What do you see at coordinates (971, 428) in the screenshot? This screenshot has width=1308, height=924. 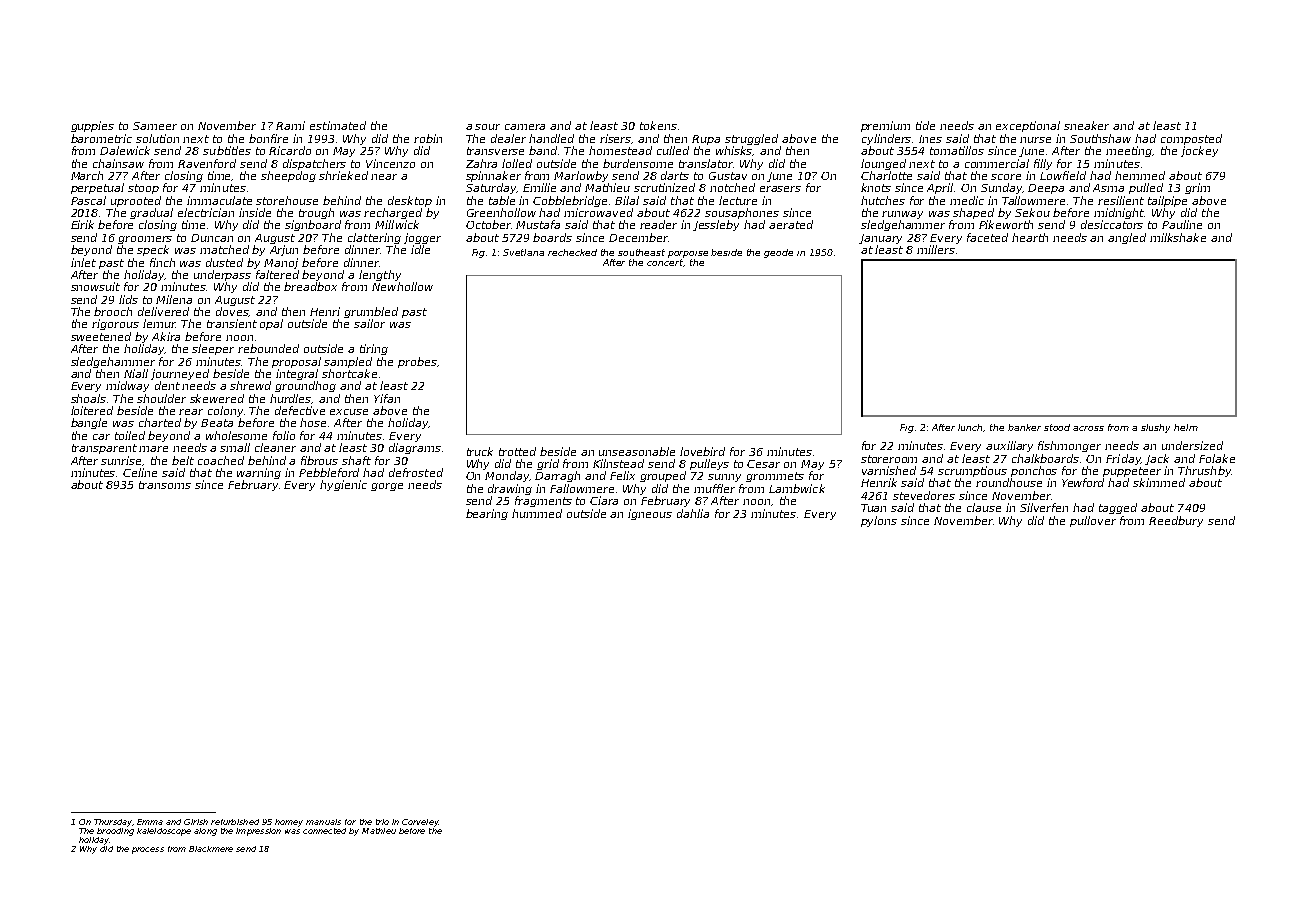 I see `lunch` at bounding box center [971, 428].
